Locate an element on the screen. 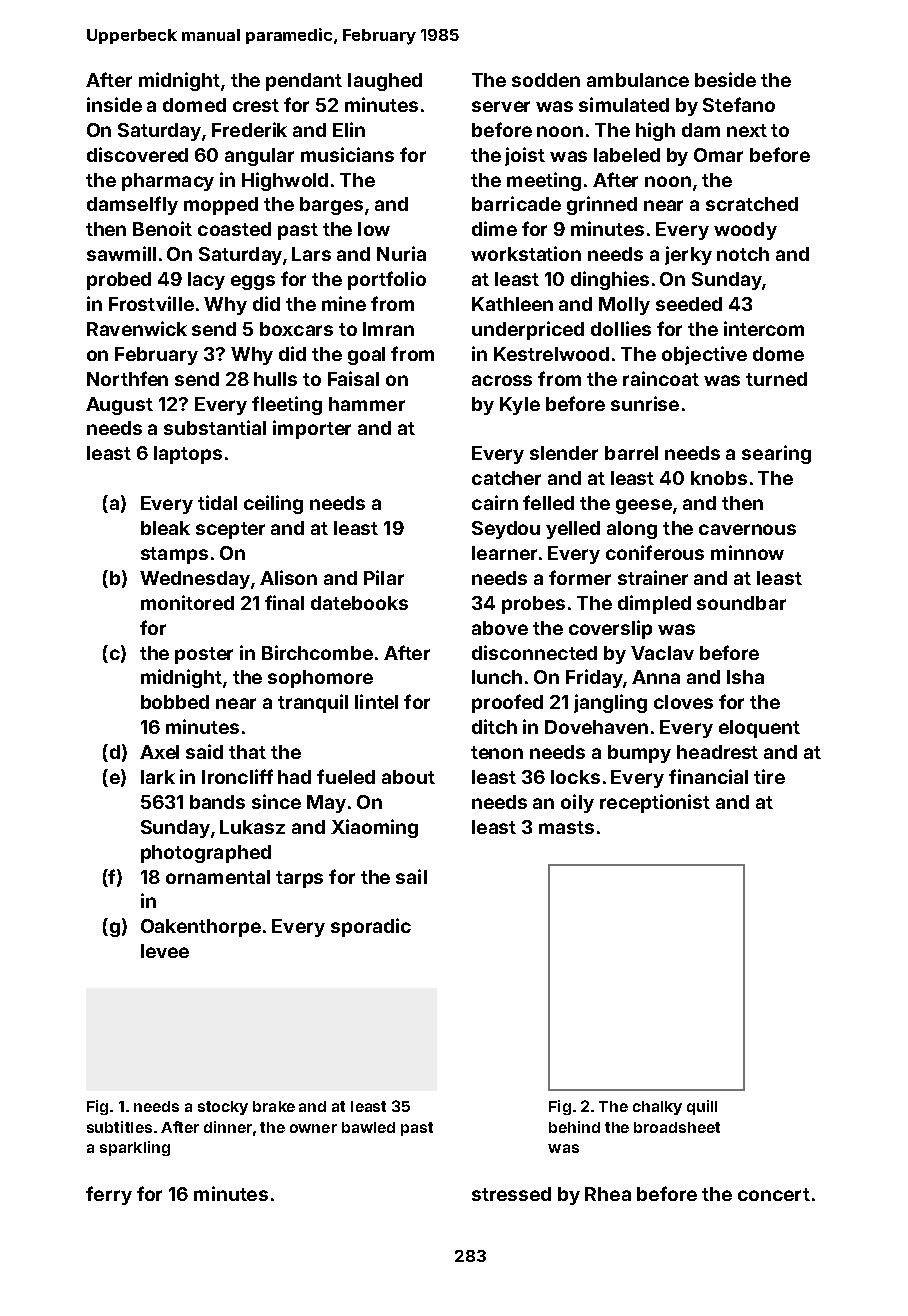 The height and width of the screenshot is (1316, 908). levee is located at coordinates (165, 951).
